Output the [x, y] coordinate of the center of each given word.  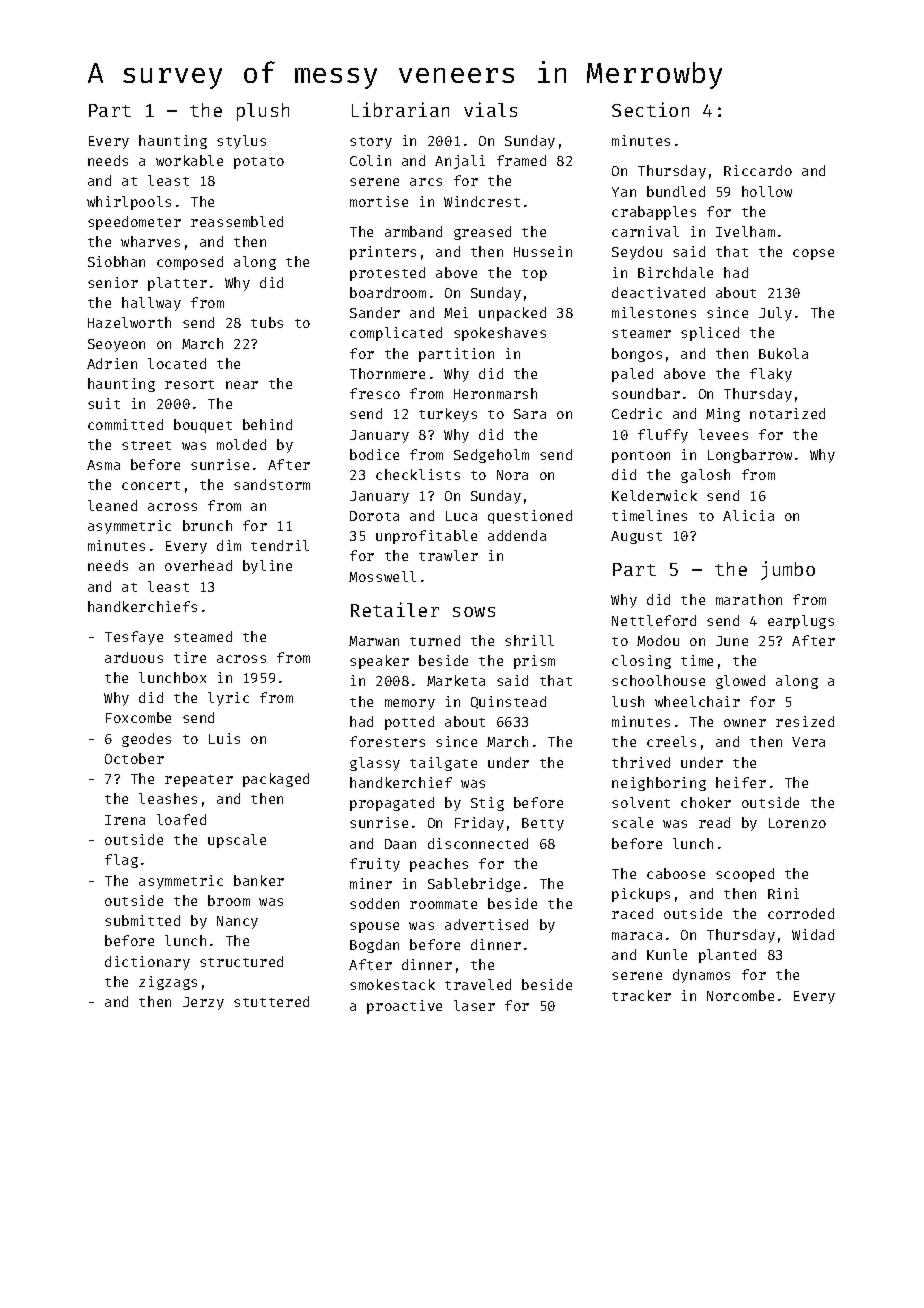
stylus [241, 142]
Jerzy [203, 1003]
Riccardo [758, 170]
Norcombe [740, 995]
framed [521, 160]
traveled [478, 984]
